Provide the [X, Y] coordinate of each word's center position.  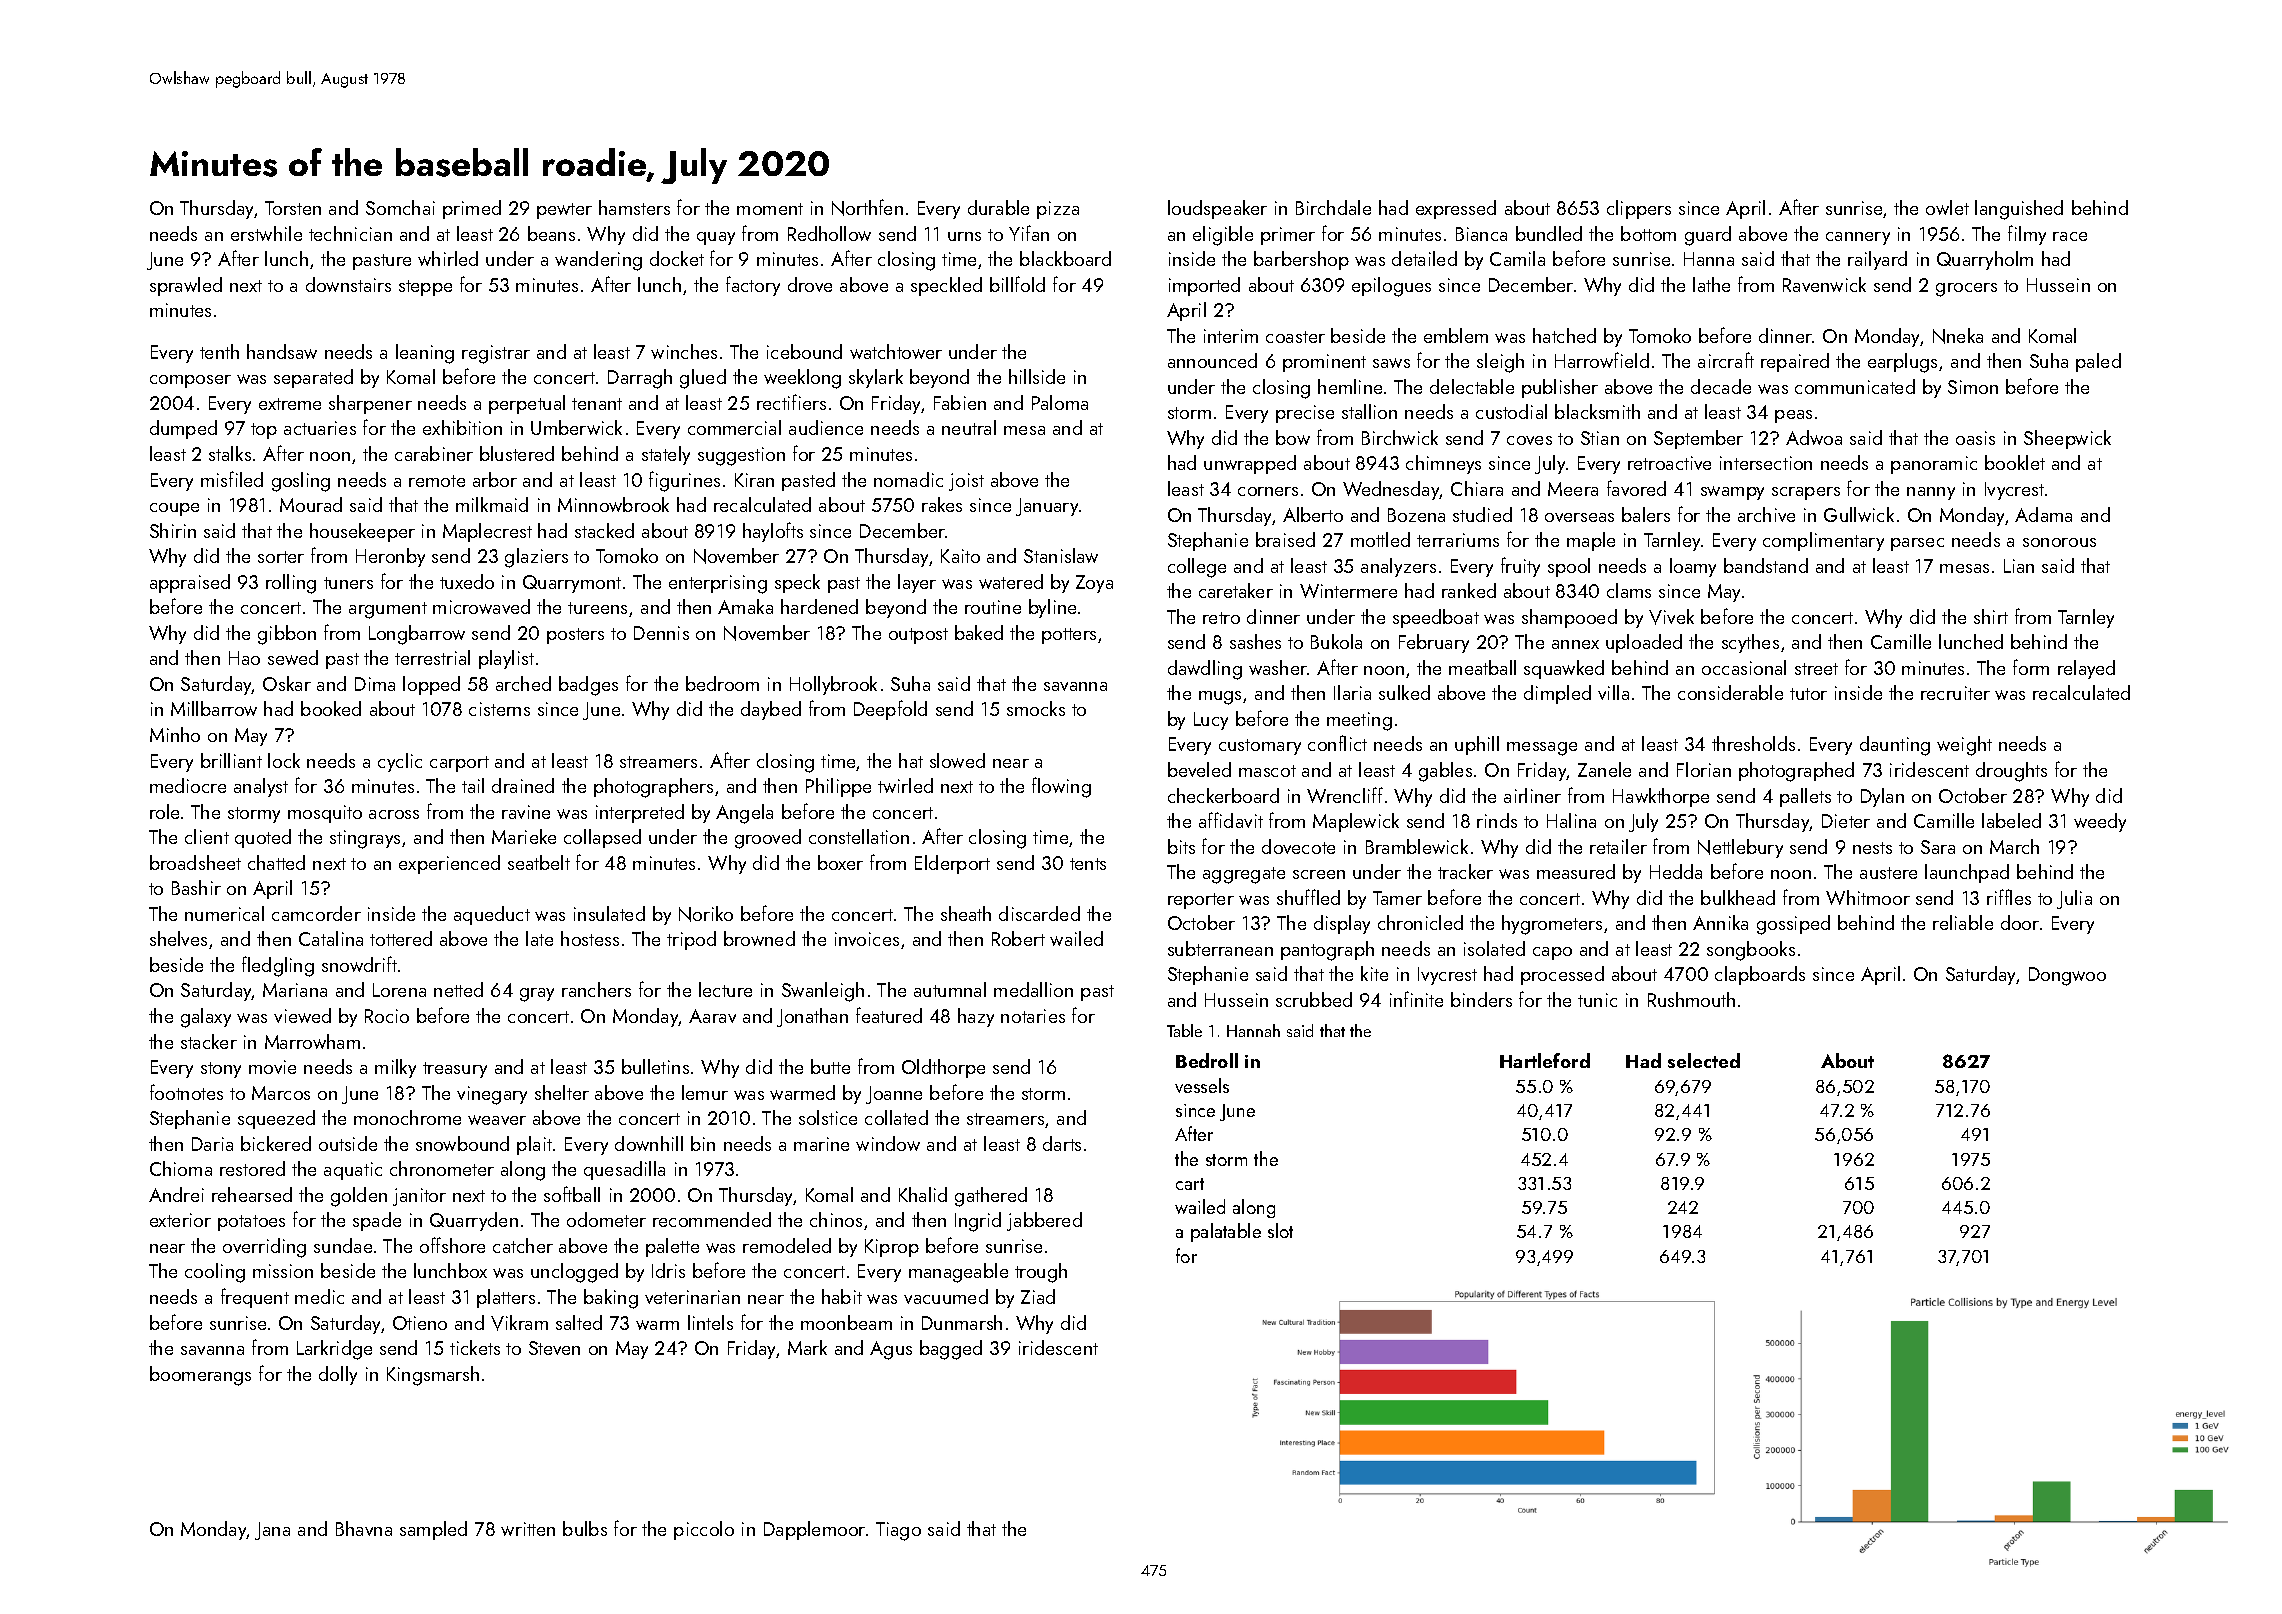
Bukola [1336, 641]
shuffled [1308, 897]
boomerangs [200, 1376]
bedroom [722, 683]
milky [395, 1068]
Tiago [898, 1531]
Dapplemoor [814, 1530]
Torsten [293, 208]
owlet [1947, 207]
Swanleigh [823, 992]
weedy [2100, 822]
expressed [1456, 209]
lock [284, 760]
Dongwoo [2067, 976]
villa [1613, 692]
